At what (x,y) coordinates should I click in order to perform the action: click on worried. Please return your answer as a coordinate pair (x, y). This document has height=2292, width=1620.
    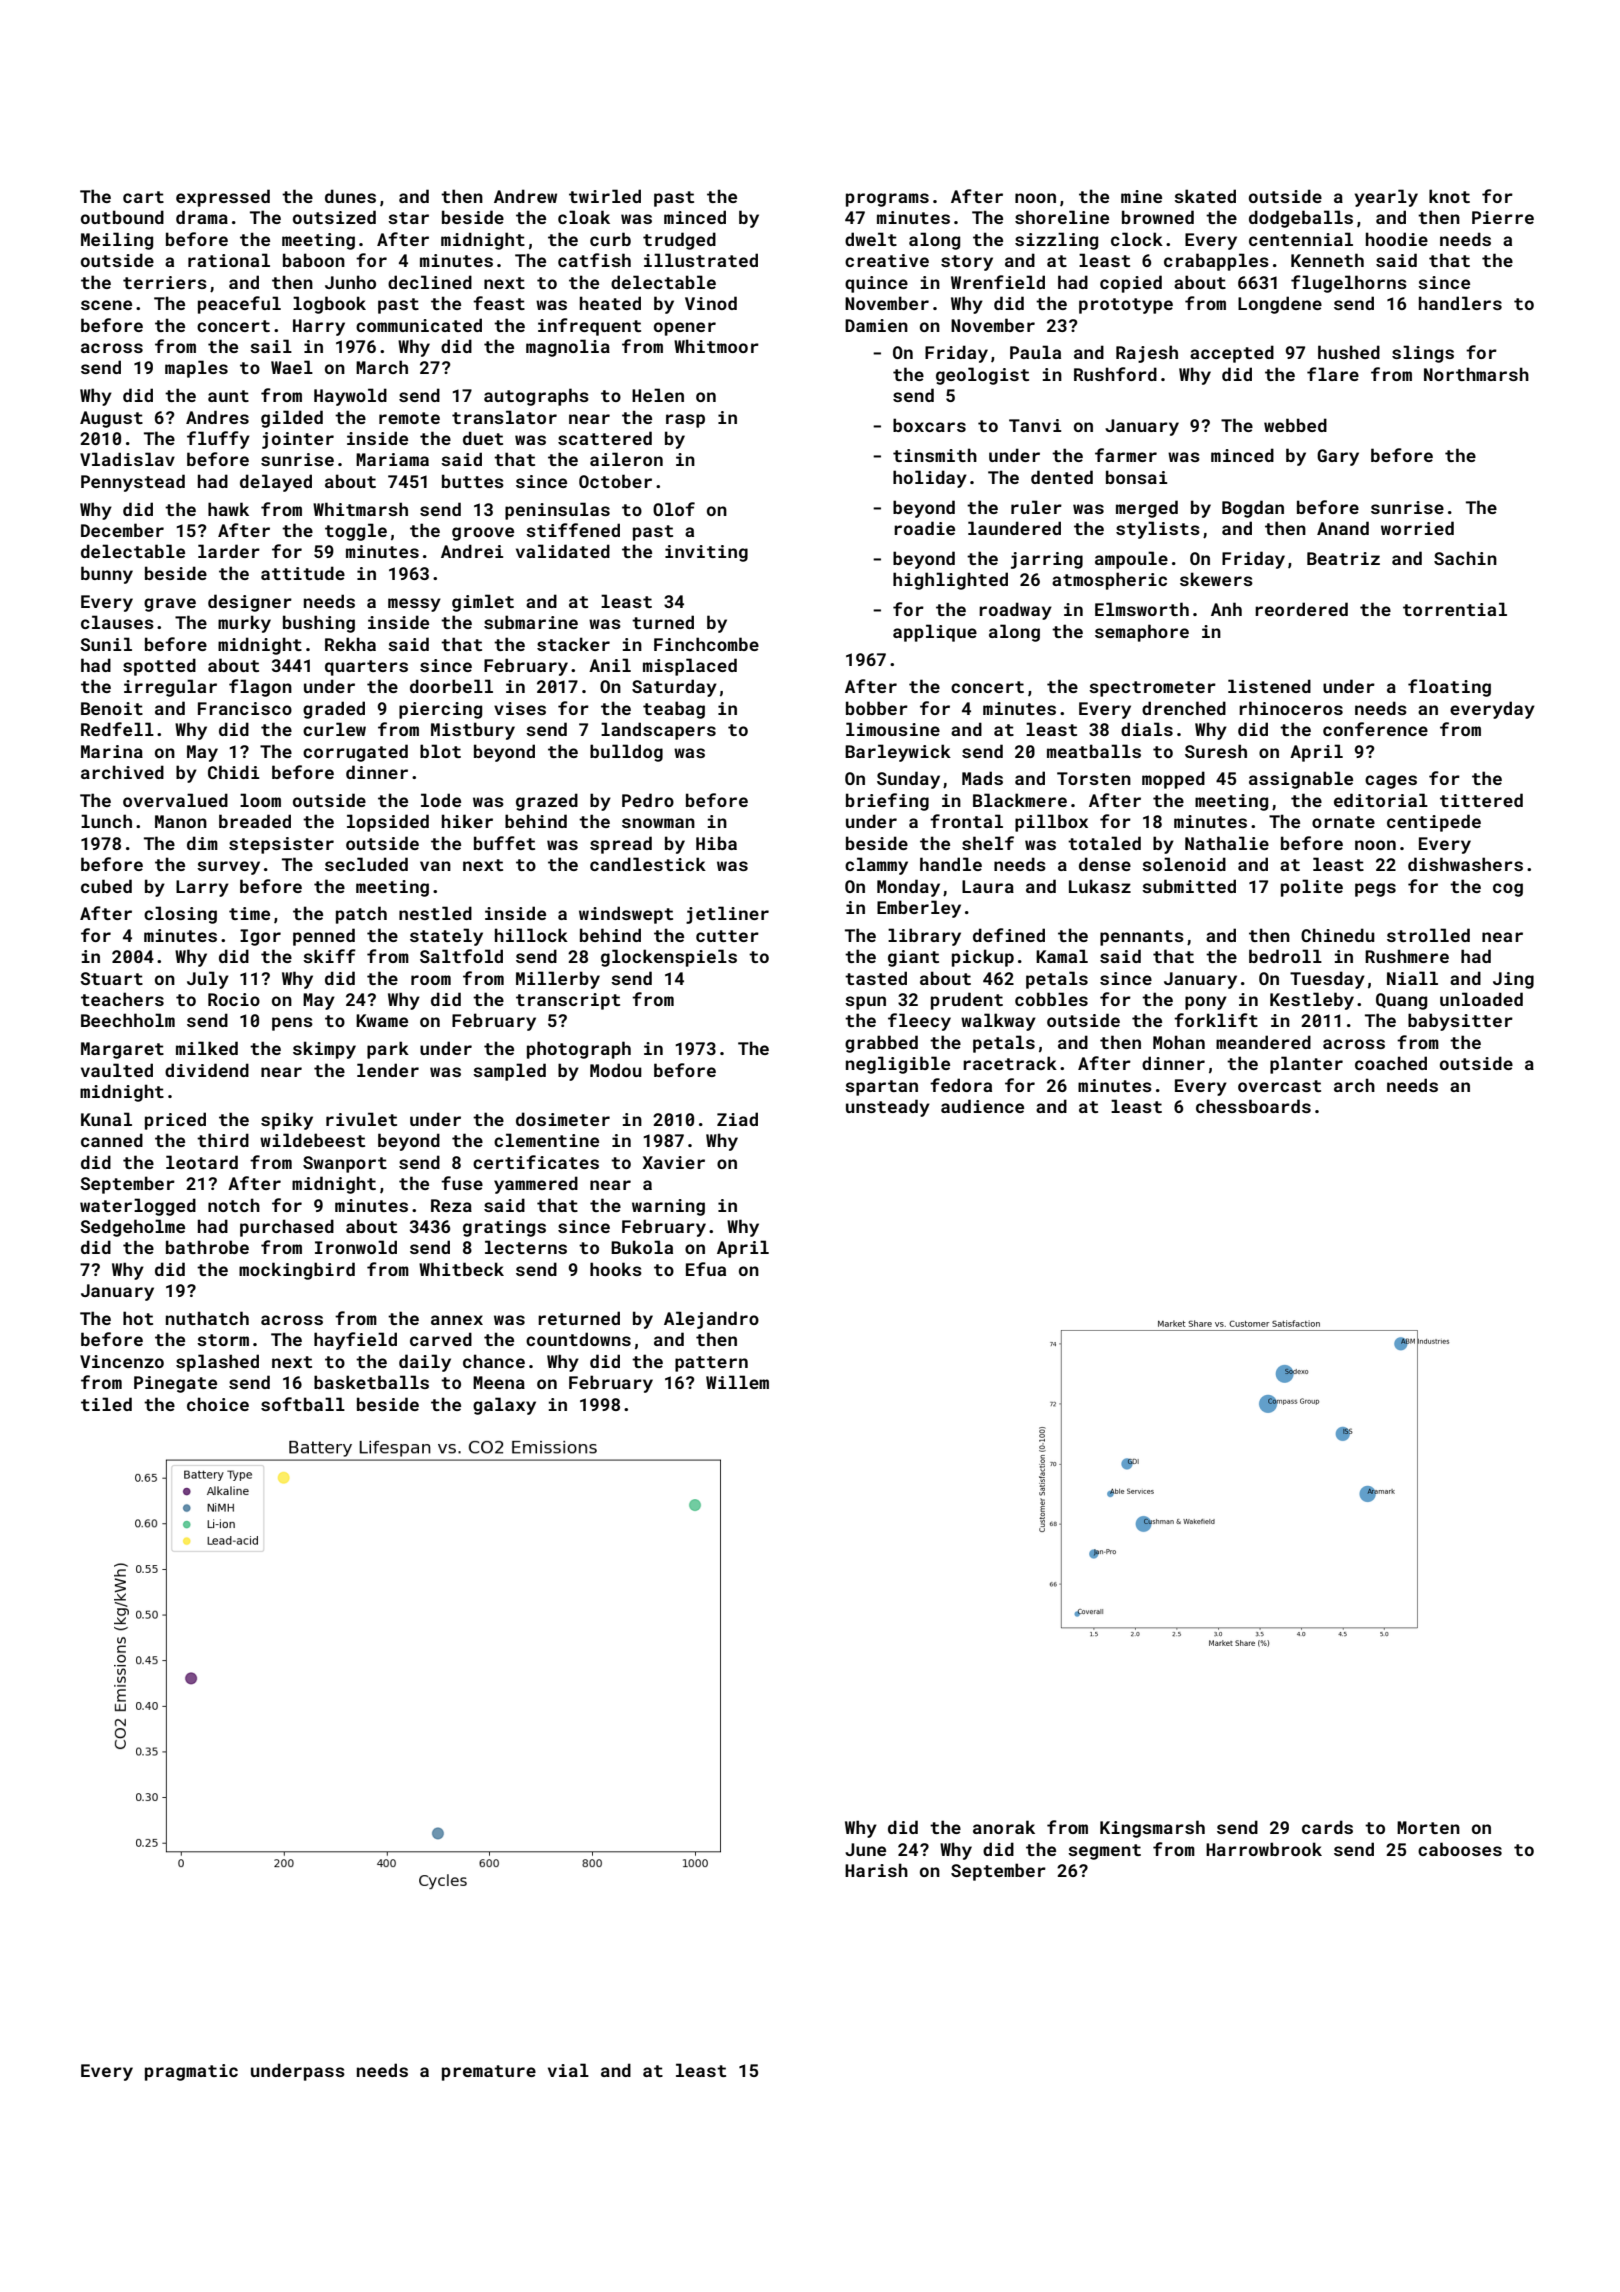
    Looking at the image, I should click on (1417, 528).
